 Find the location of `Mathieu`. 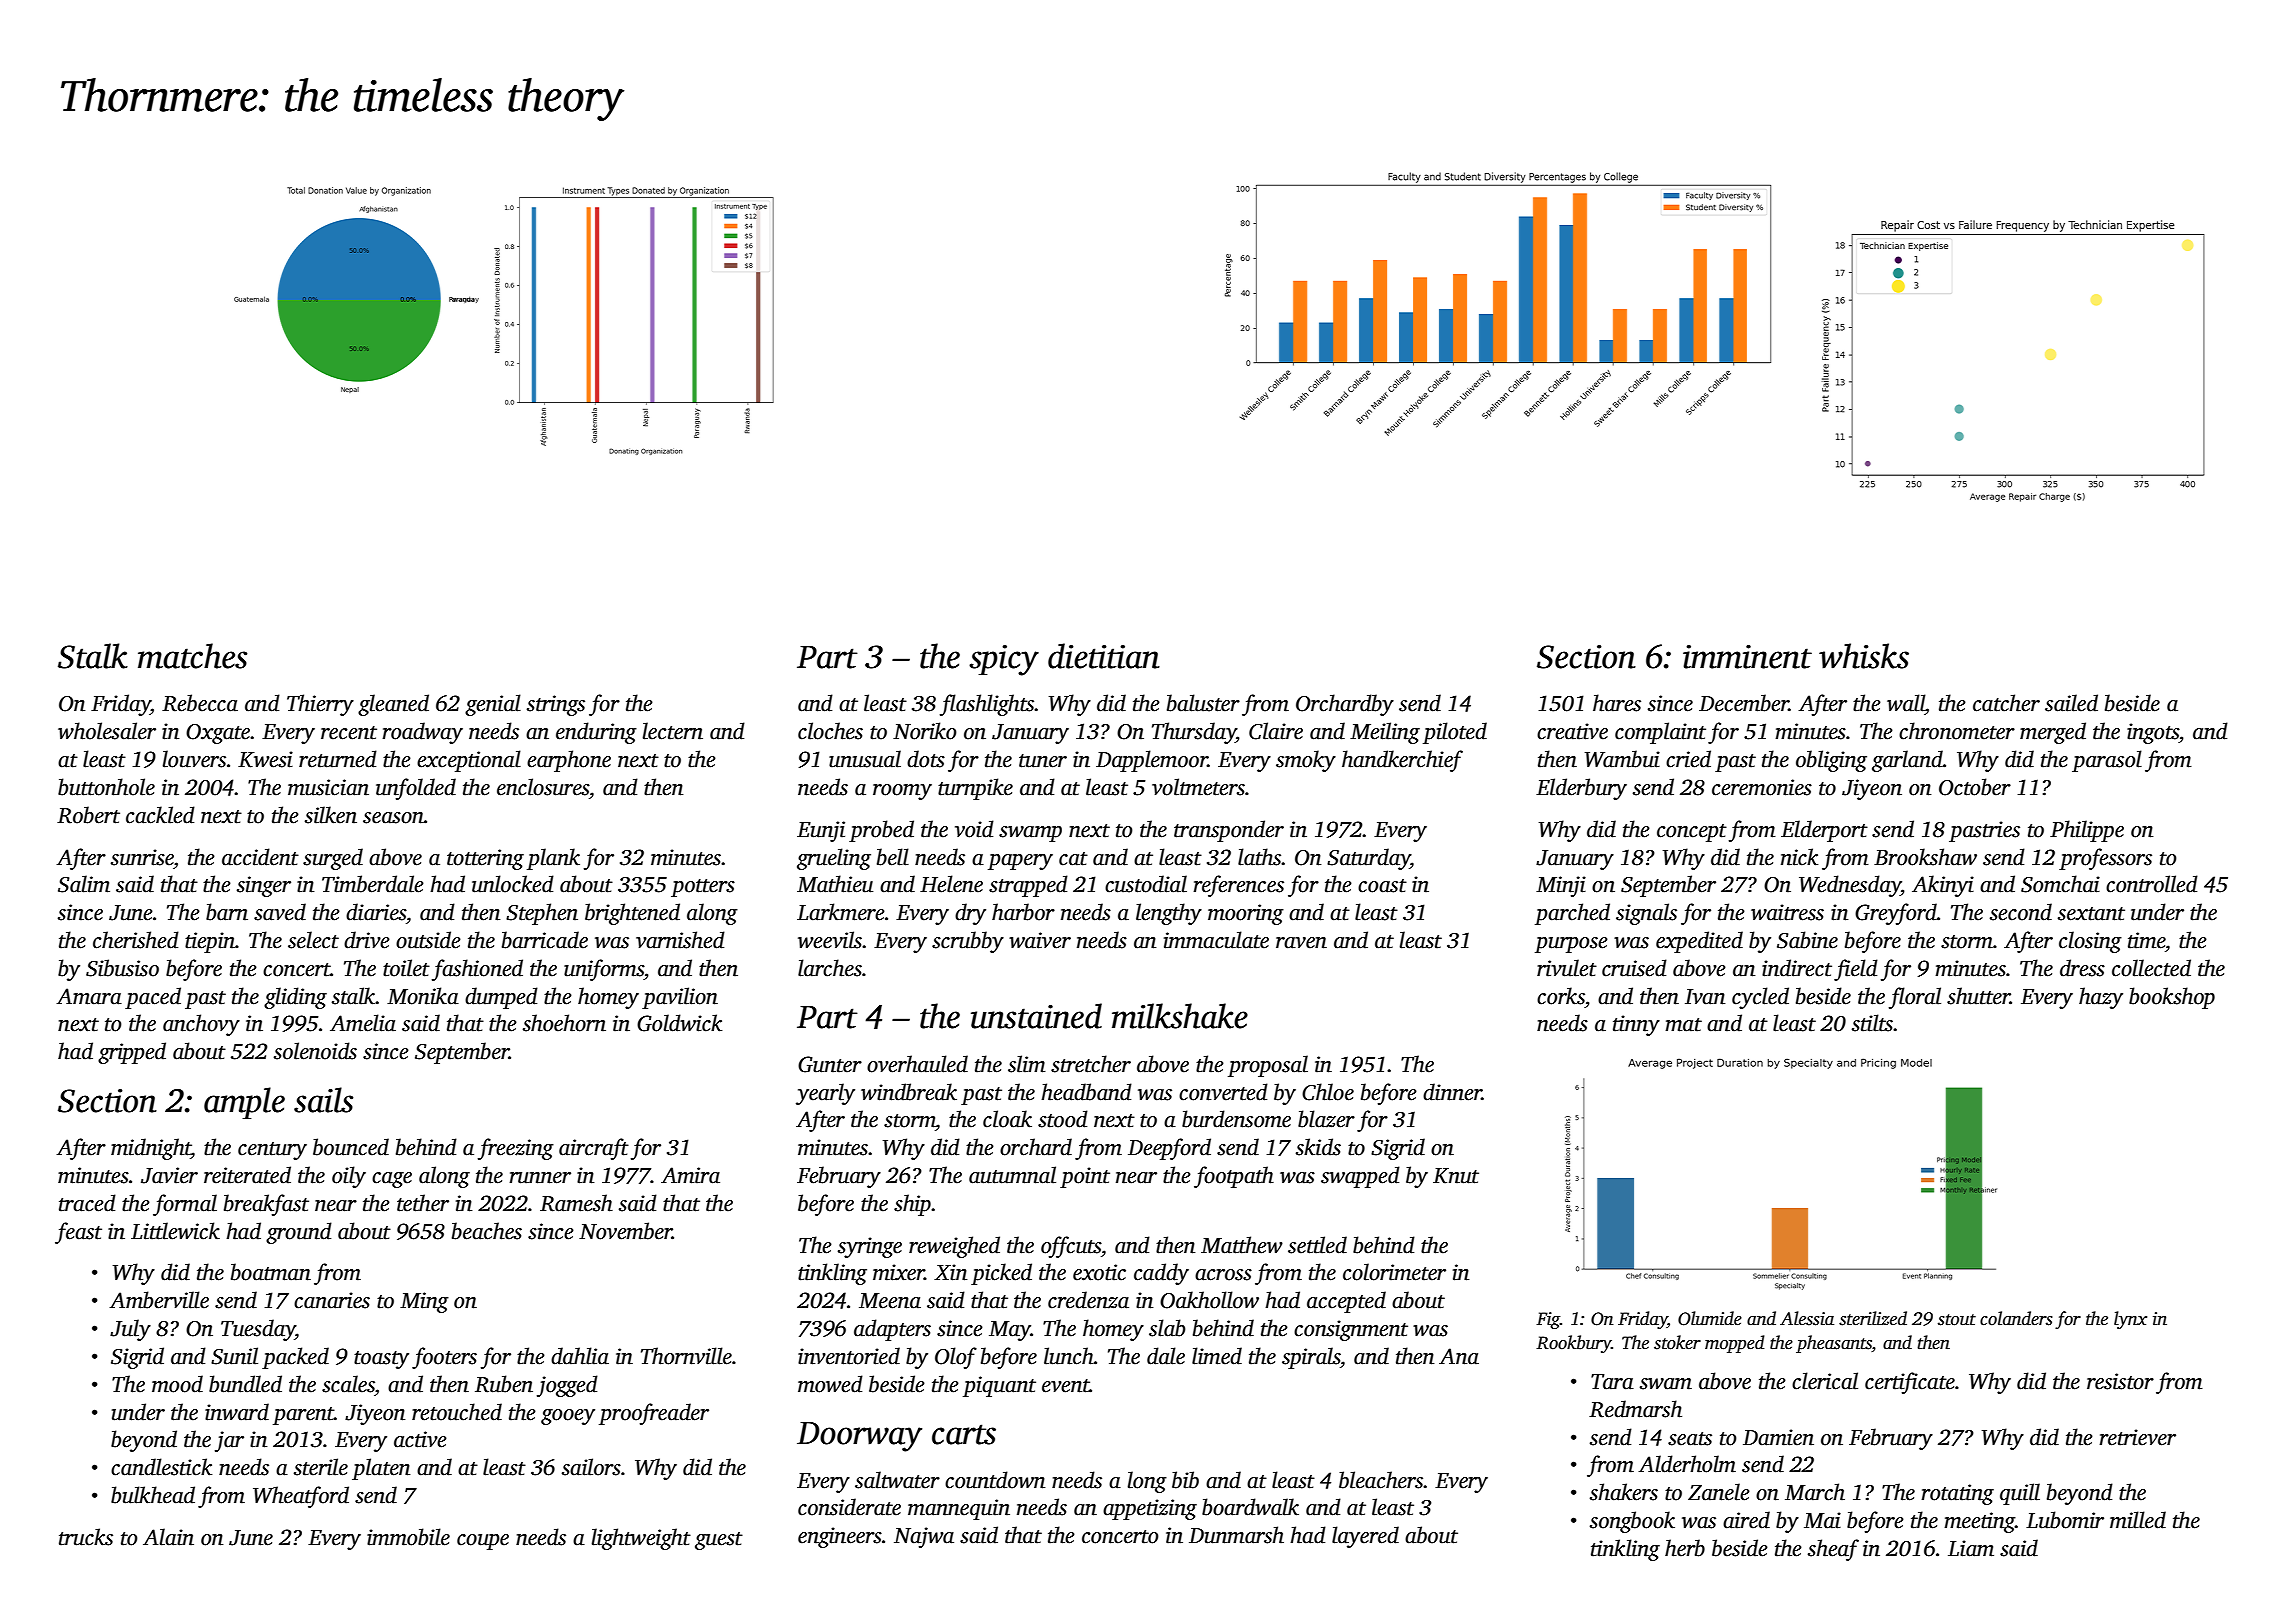

Mathieu is located at coordinates (835, 884).
